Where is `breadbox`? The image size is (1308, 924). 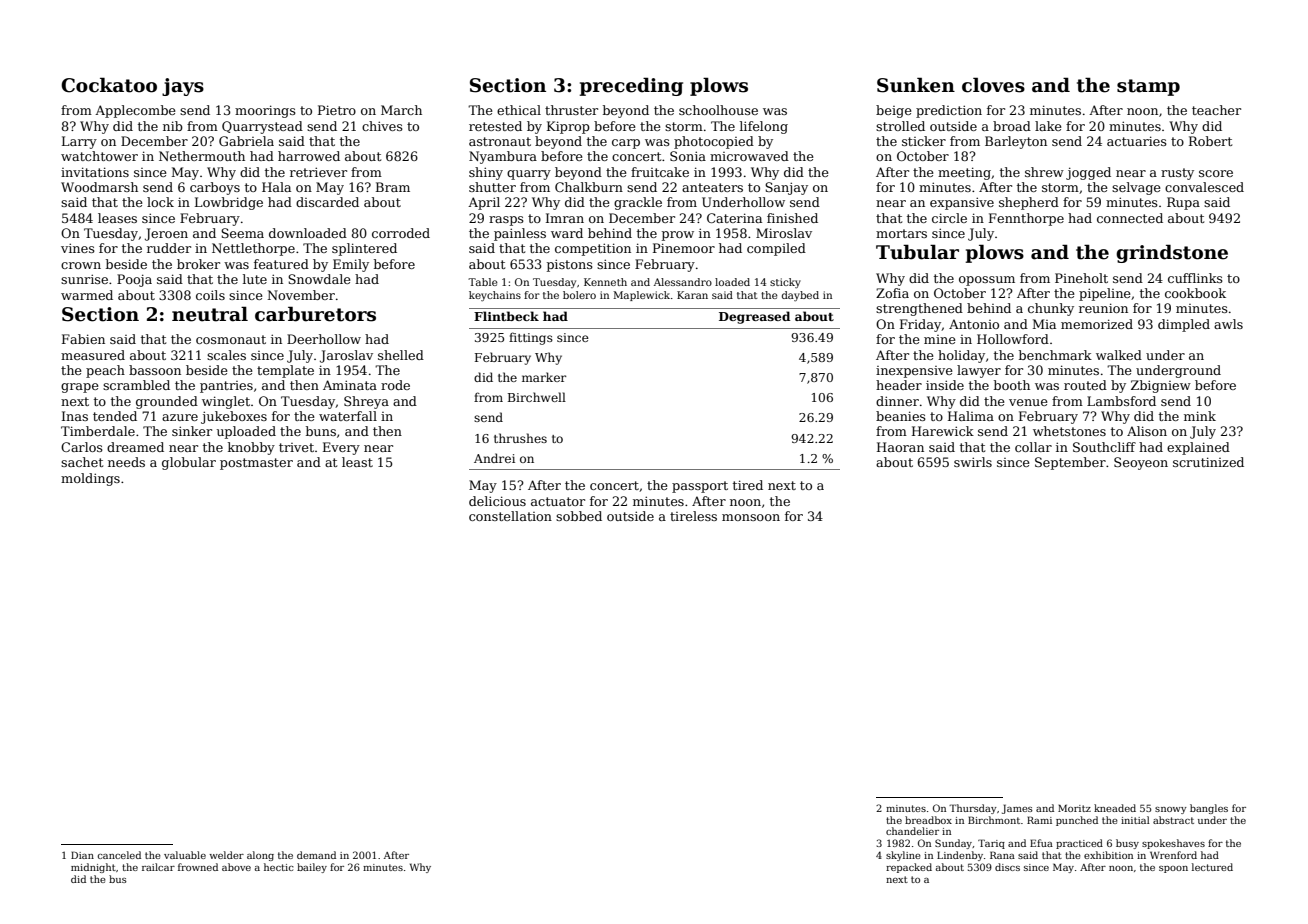 breadbox is located at coordinates (928, 820).
